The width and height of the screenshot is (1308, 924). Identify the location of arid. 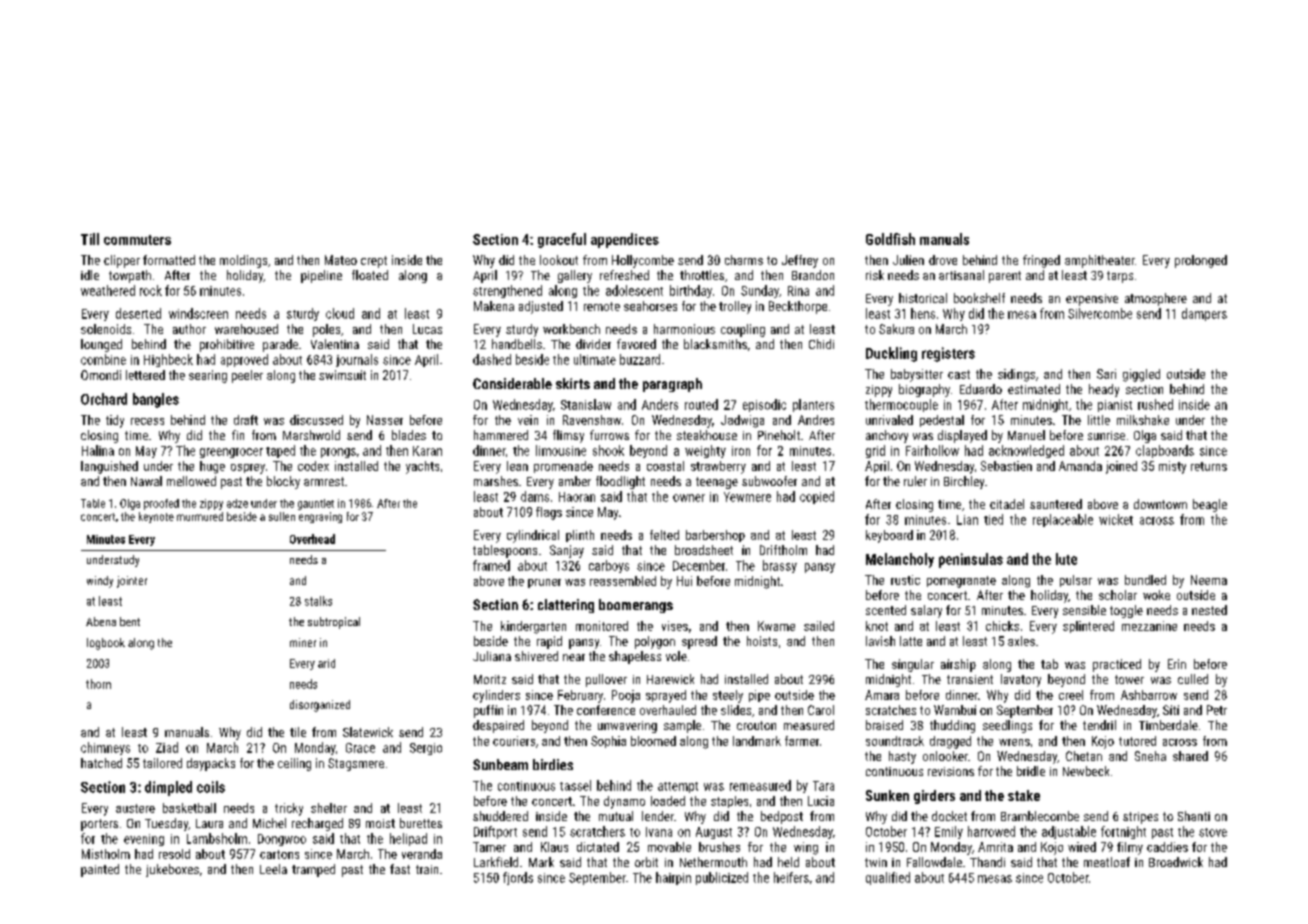
(326, 663).
